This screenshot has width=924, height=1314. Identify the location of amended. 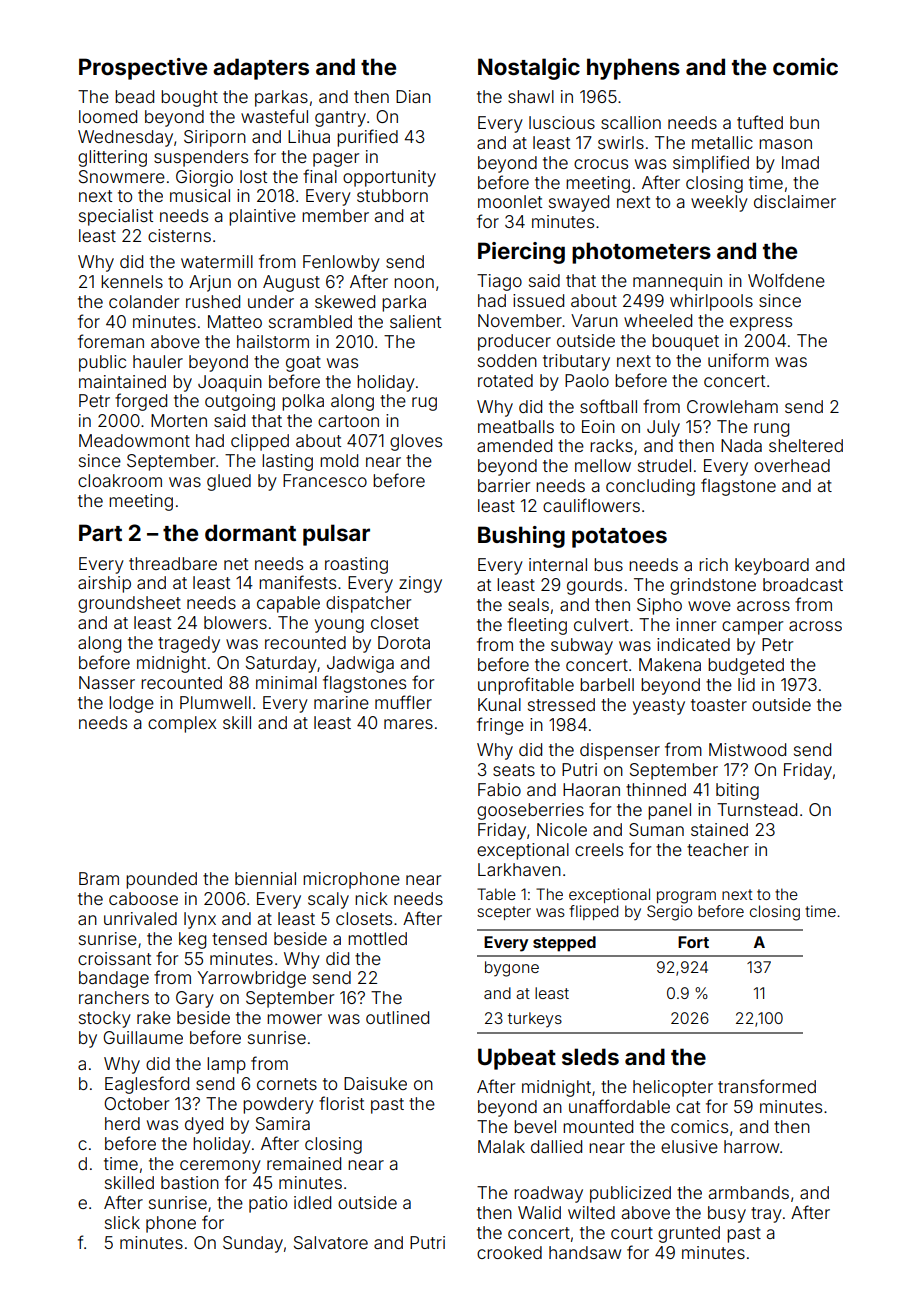
(514, 445).
